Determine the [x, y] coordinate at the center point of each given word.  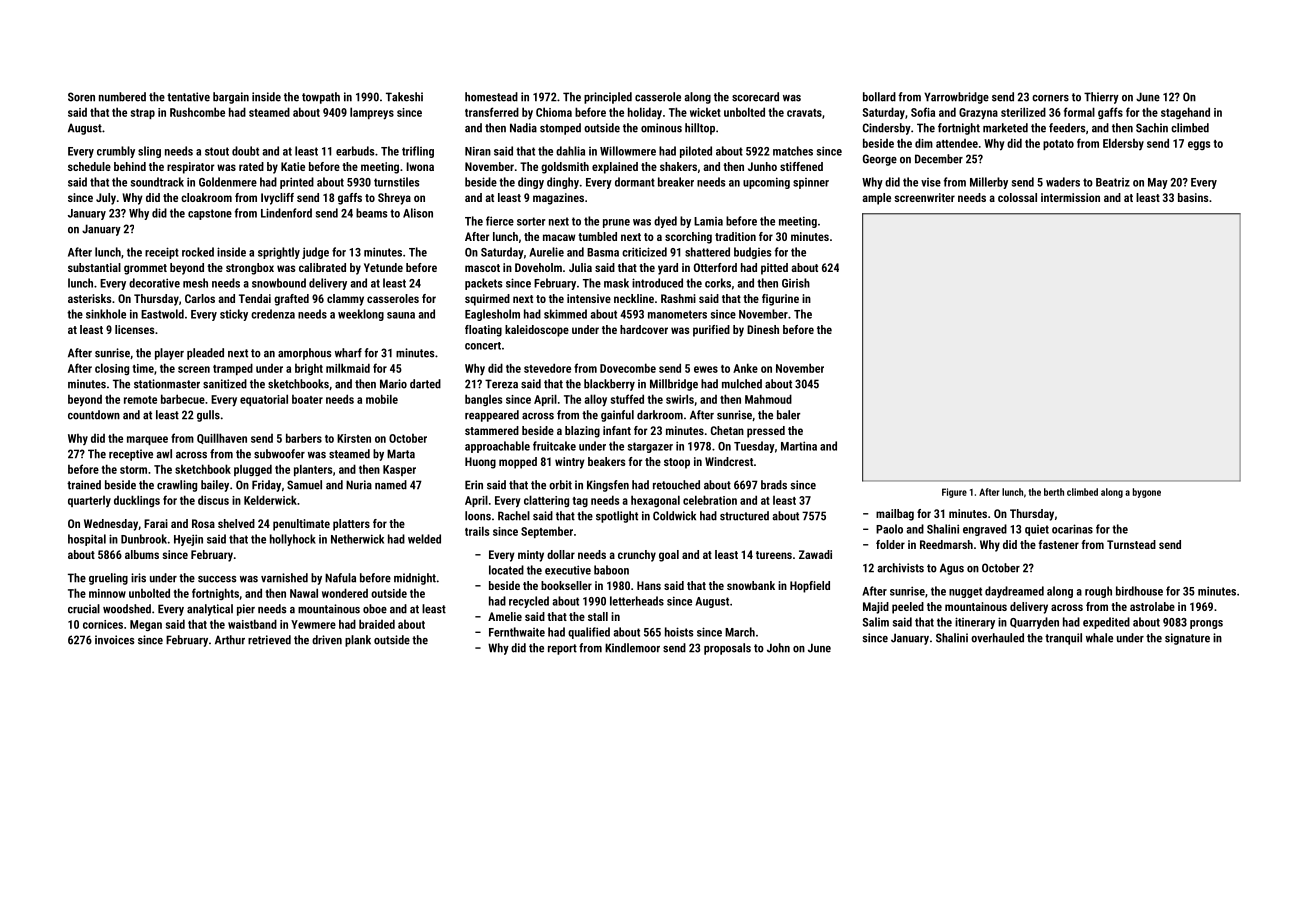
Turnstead [1131, 544]
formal [1079, 112]
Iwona [420, 166]
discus [213, 500]
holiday [645, 113]
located [506, 570]
